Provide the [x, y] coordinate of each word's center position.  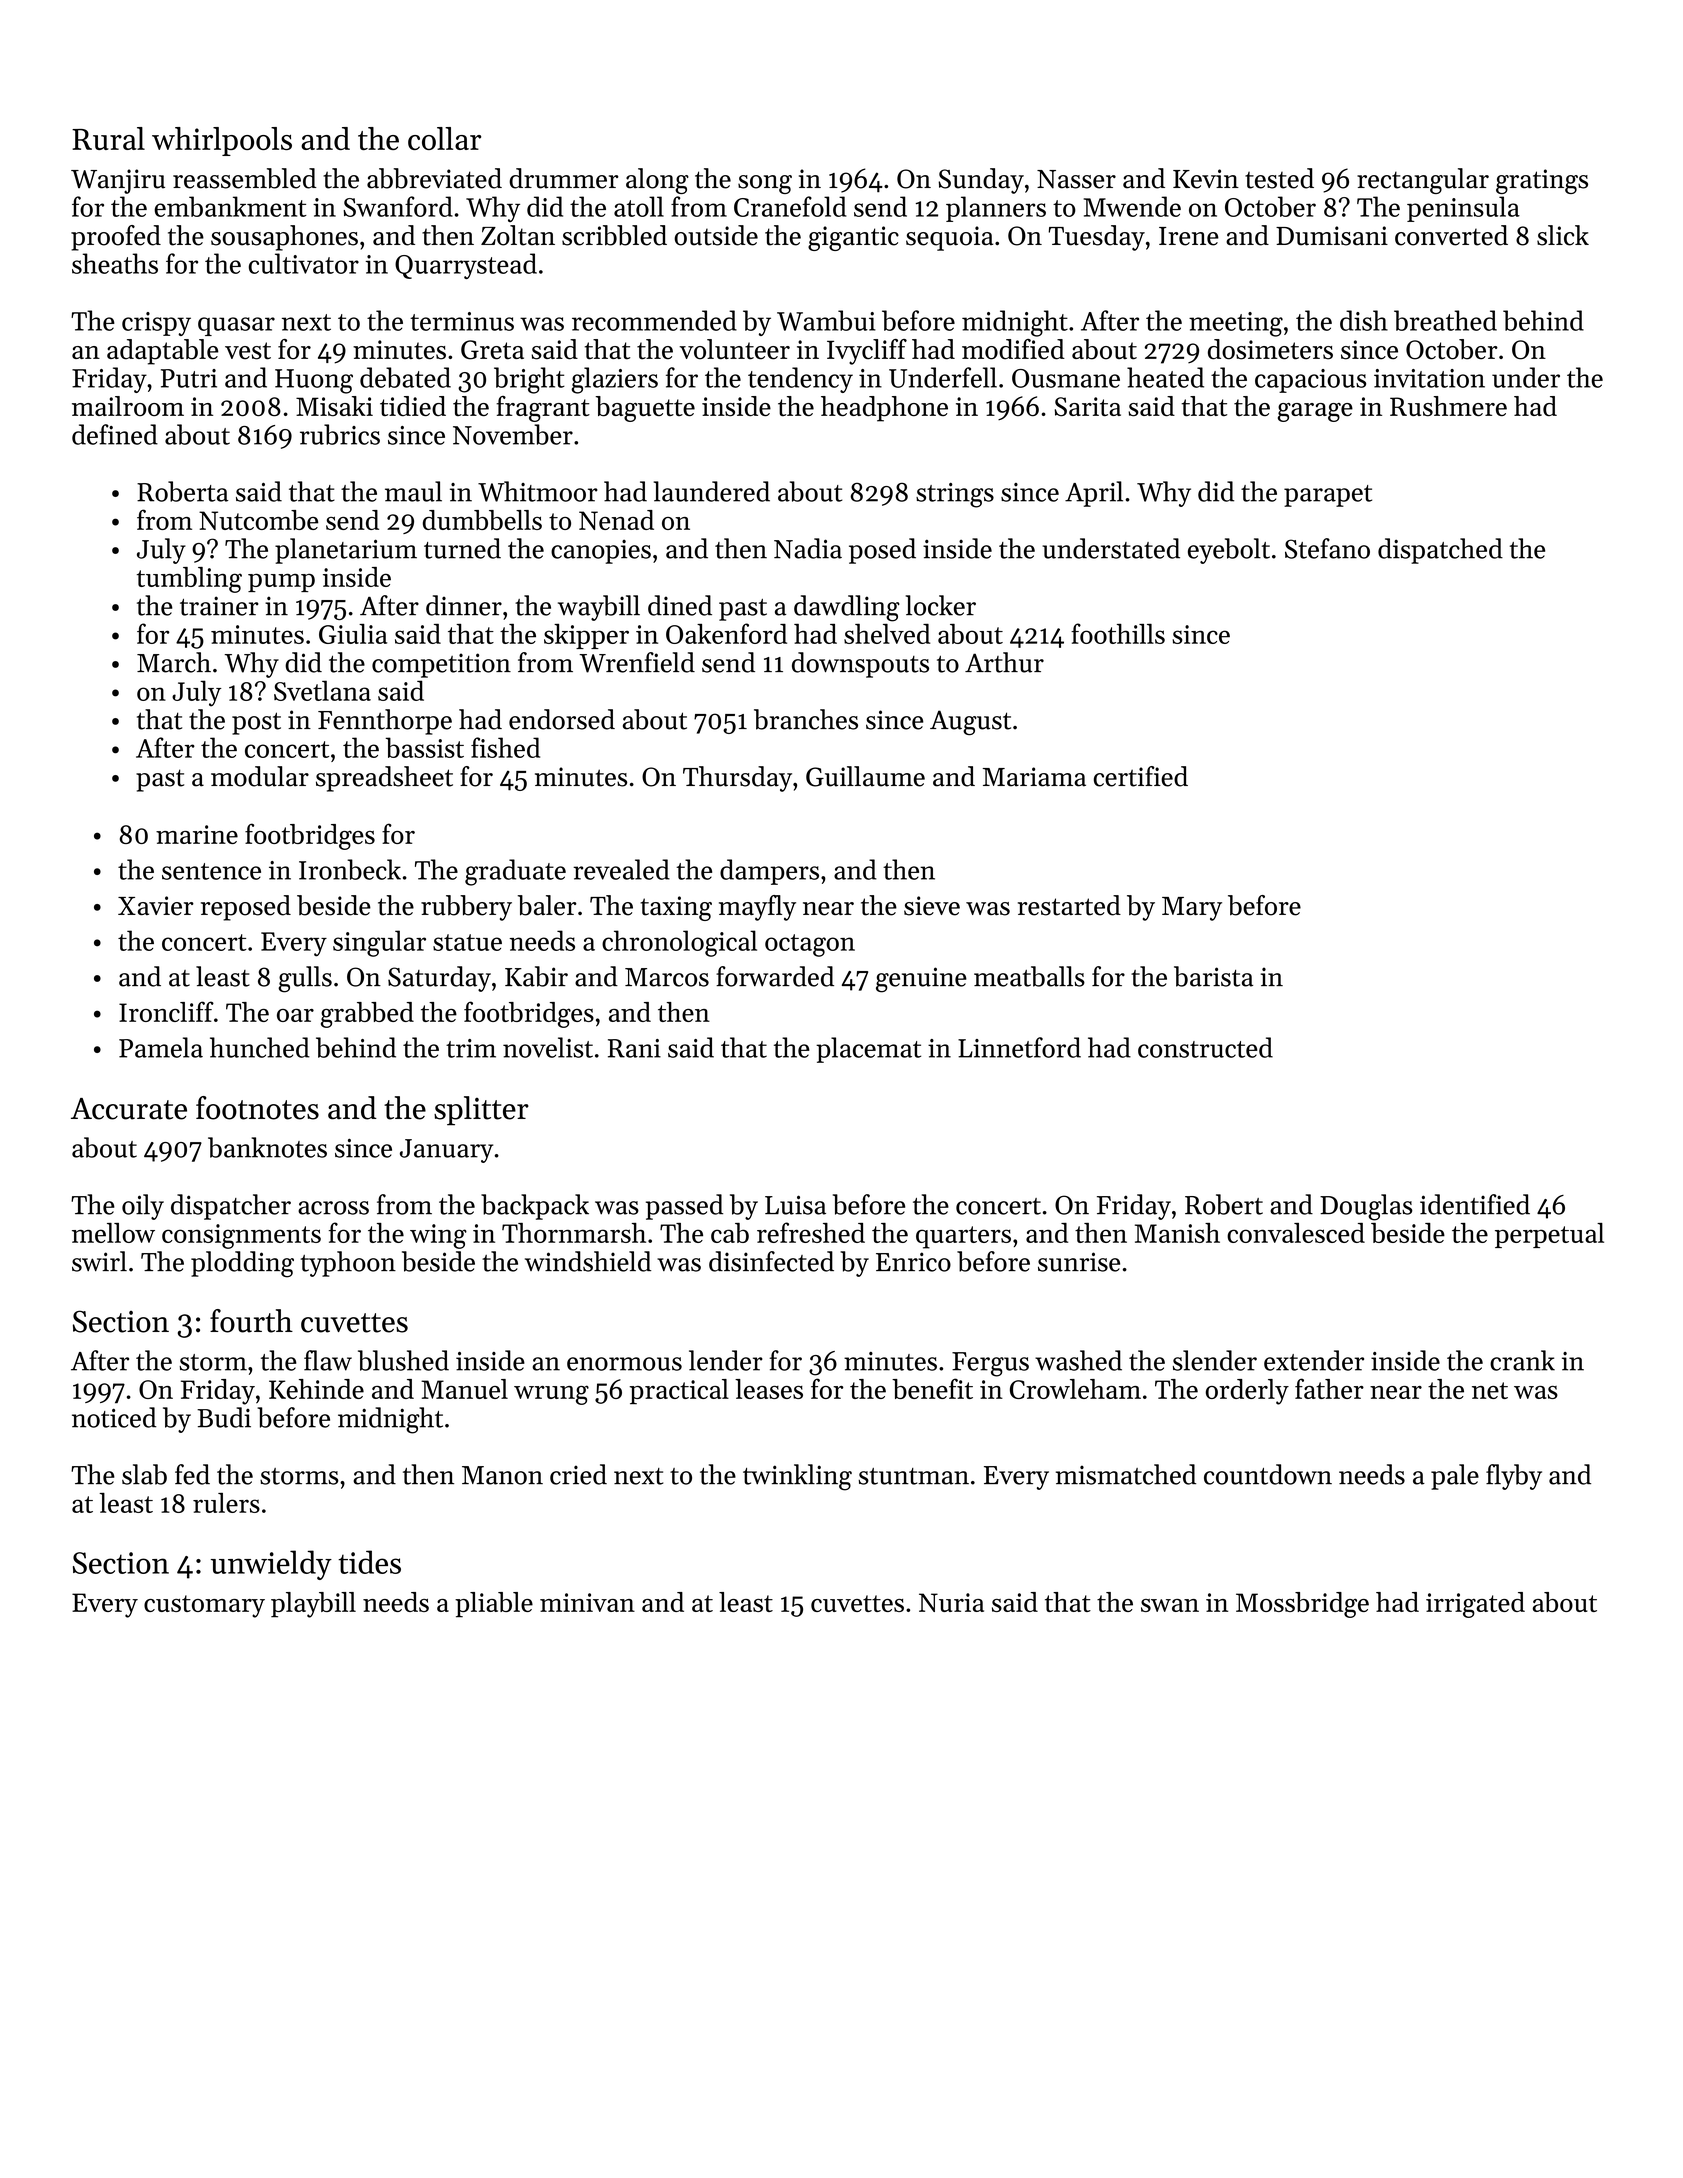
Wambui [826, 320]
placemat [868, 1050]
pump [281, 582]
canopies [601, 552]
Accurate [129, 1109]
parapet [1328, 496]
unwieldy [271, 1565]
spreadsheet [384, 779]
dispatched [1440, 551]
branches [806, 719]
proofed [116, 238]
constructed [1205, 1047]
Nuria [951, 1602]
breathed [1445, 320]
